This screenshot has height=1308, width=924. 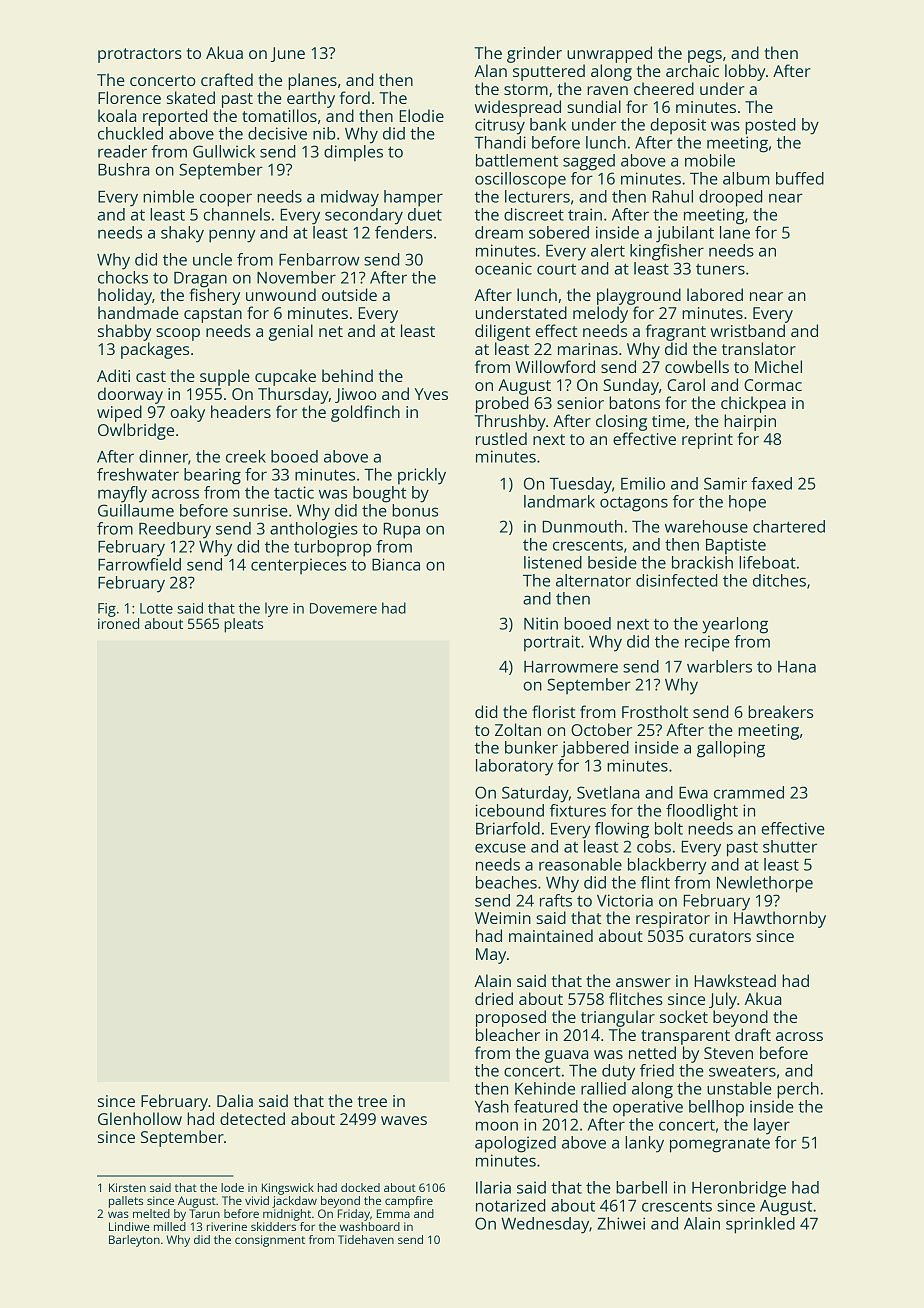 What do you see at coordinates (778, 366) in the screenshot?
I see `Michel` at bounding box center [778, 366].
